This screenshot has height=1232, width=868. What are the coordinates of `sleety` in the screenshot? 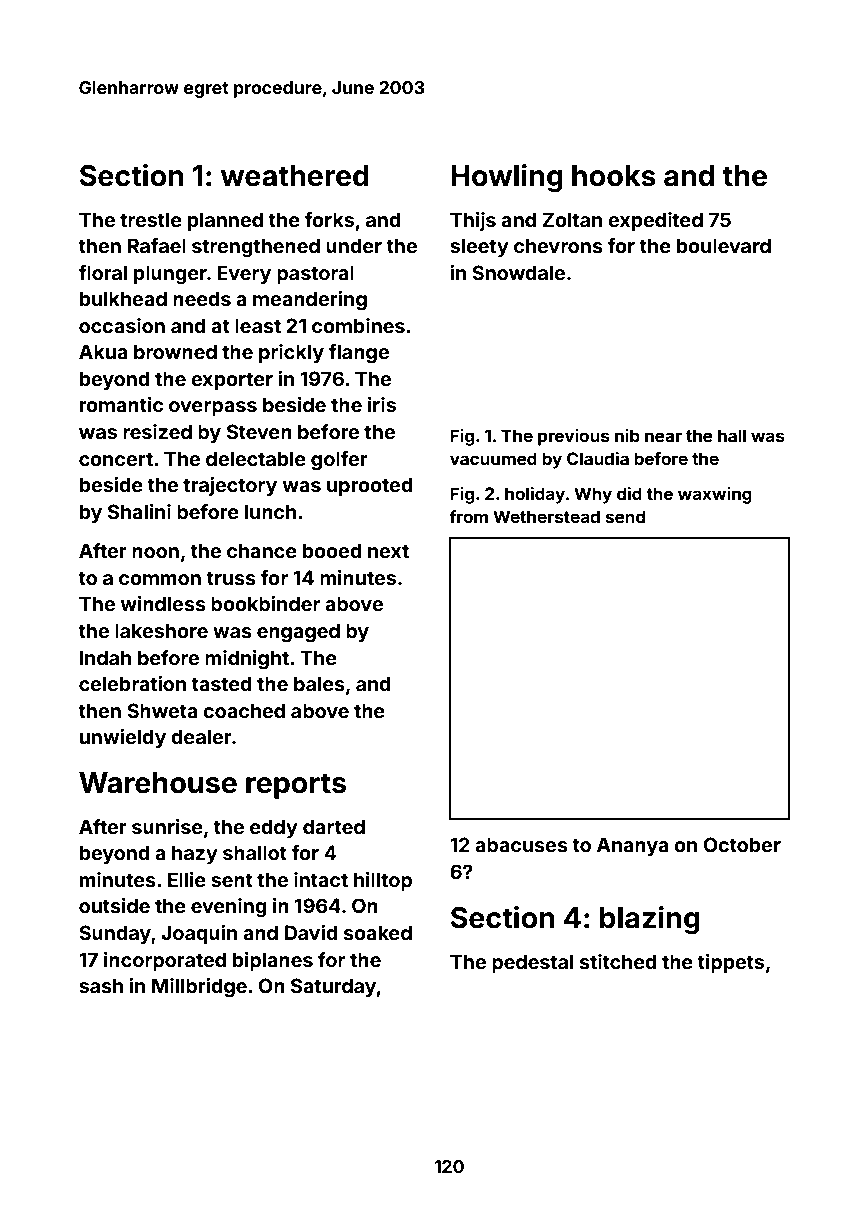 It's located at (479, 247).
